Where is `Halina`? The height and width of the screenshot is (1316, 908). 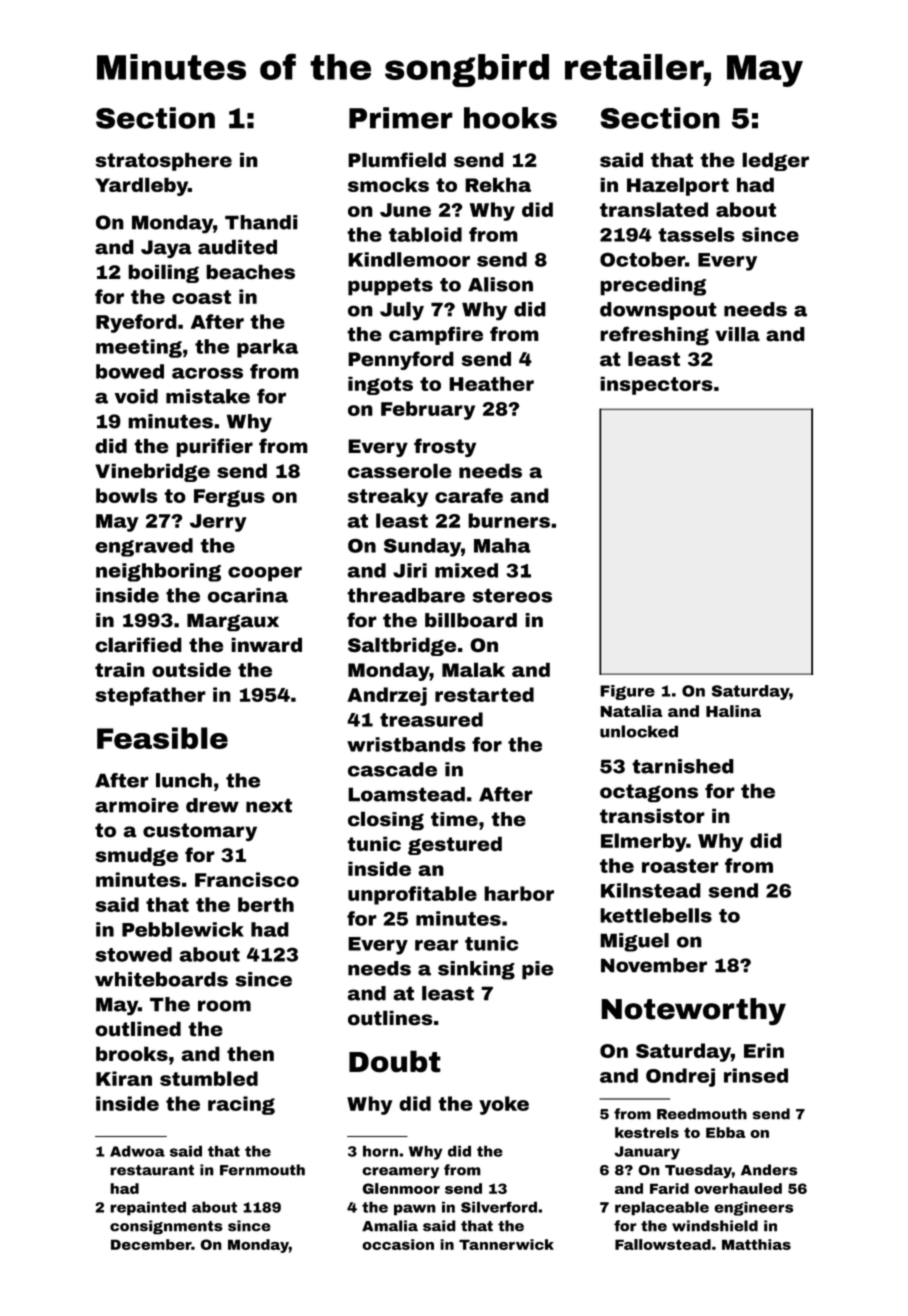 Halina is located at coordinates (733, 711).
